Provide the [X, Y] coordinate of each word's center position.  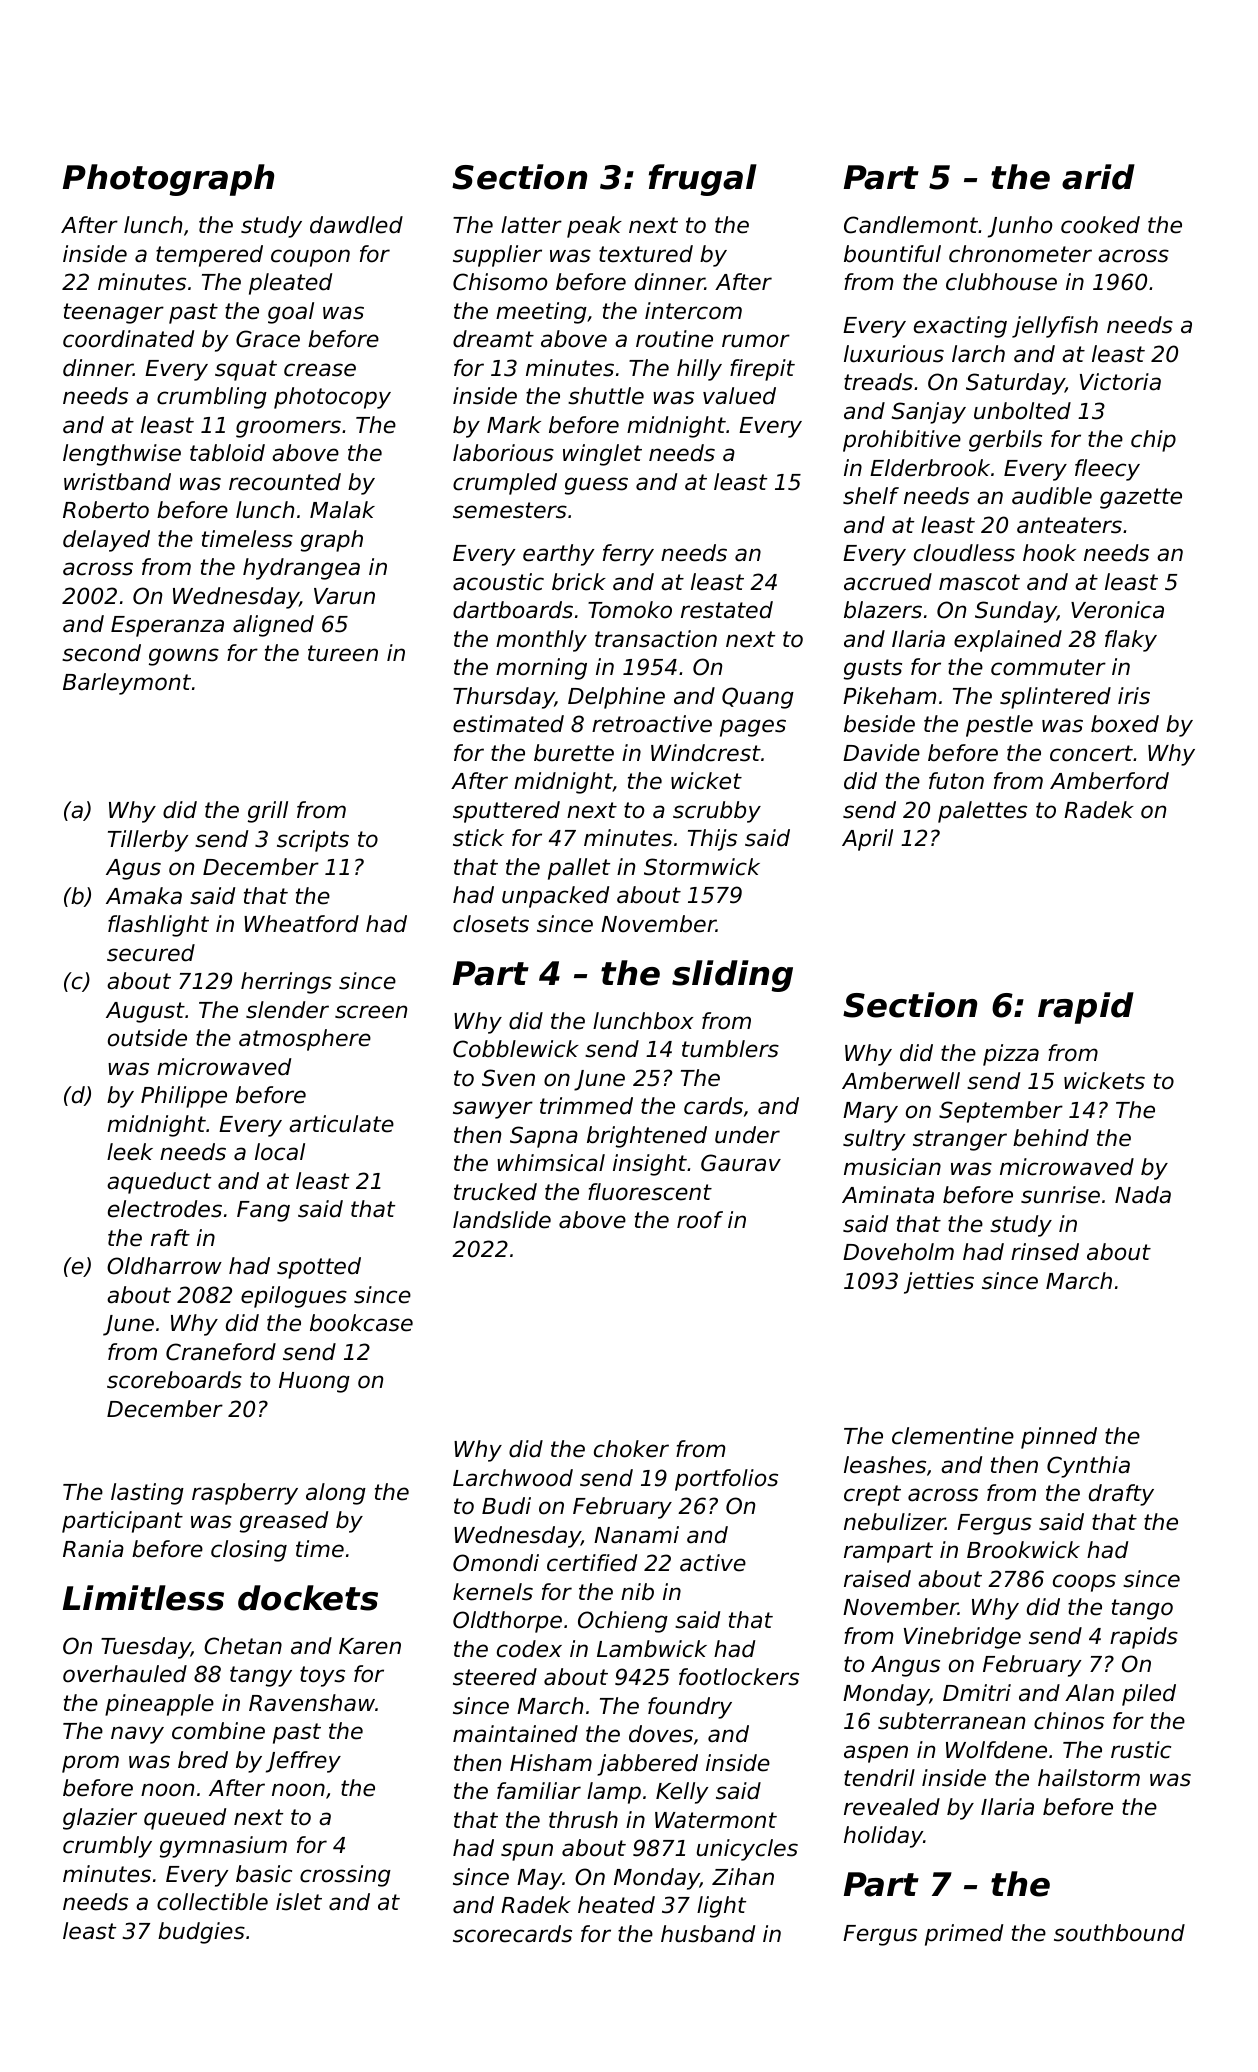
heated [616, 1905]
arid [1098, 177]
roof [700, 1220]
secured [151, 953]
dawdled [356, 225]
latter [531, 225]
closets [491, 924]
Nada [1143, 1195]
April [867, 840]
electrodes [165, 1209]
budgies [201, 1933]
